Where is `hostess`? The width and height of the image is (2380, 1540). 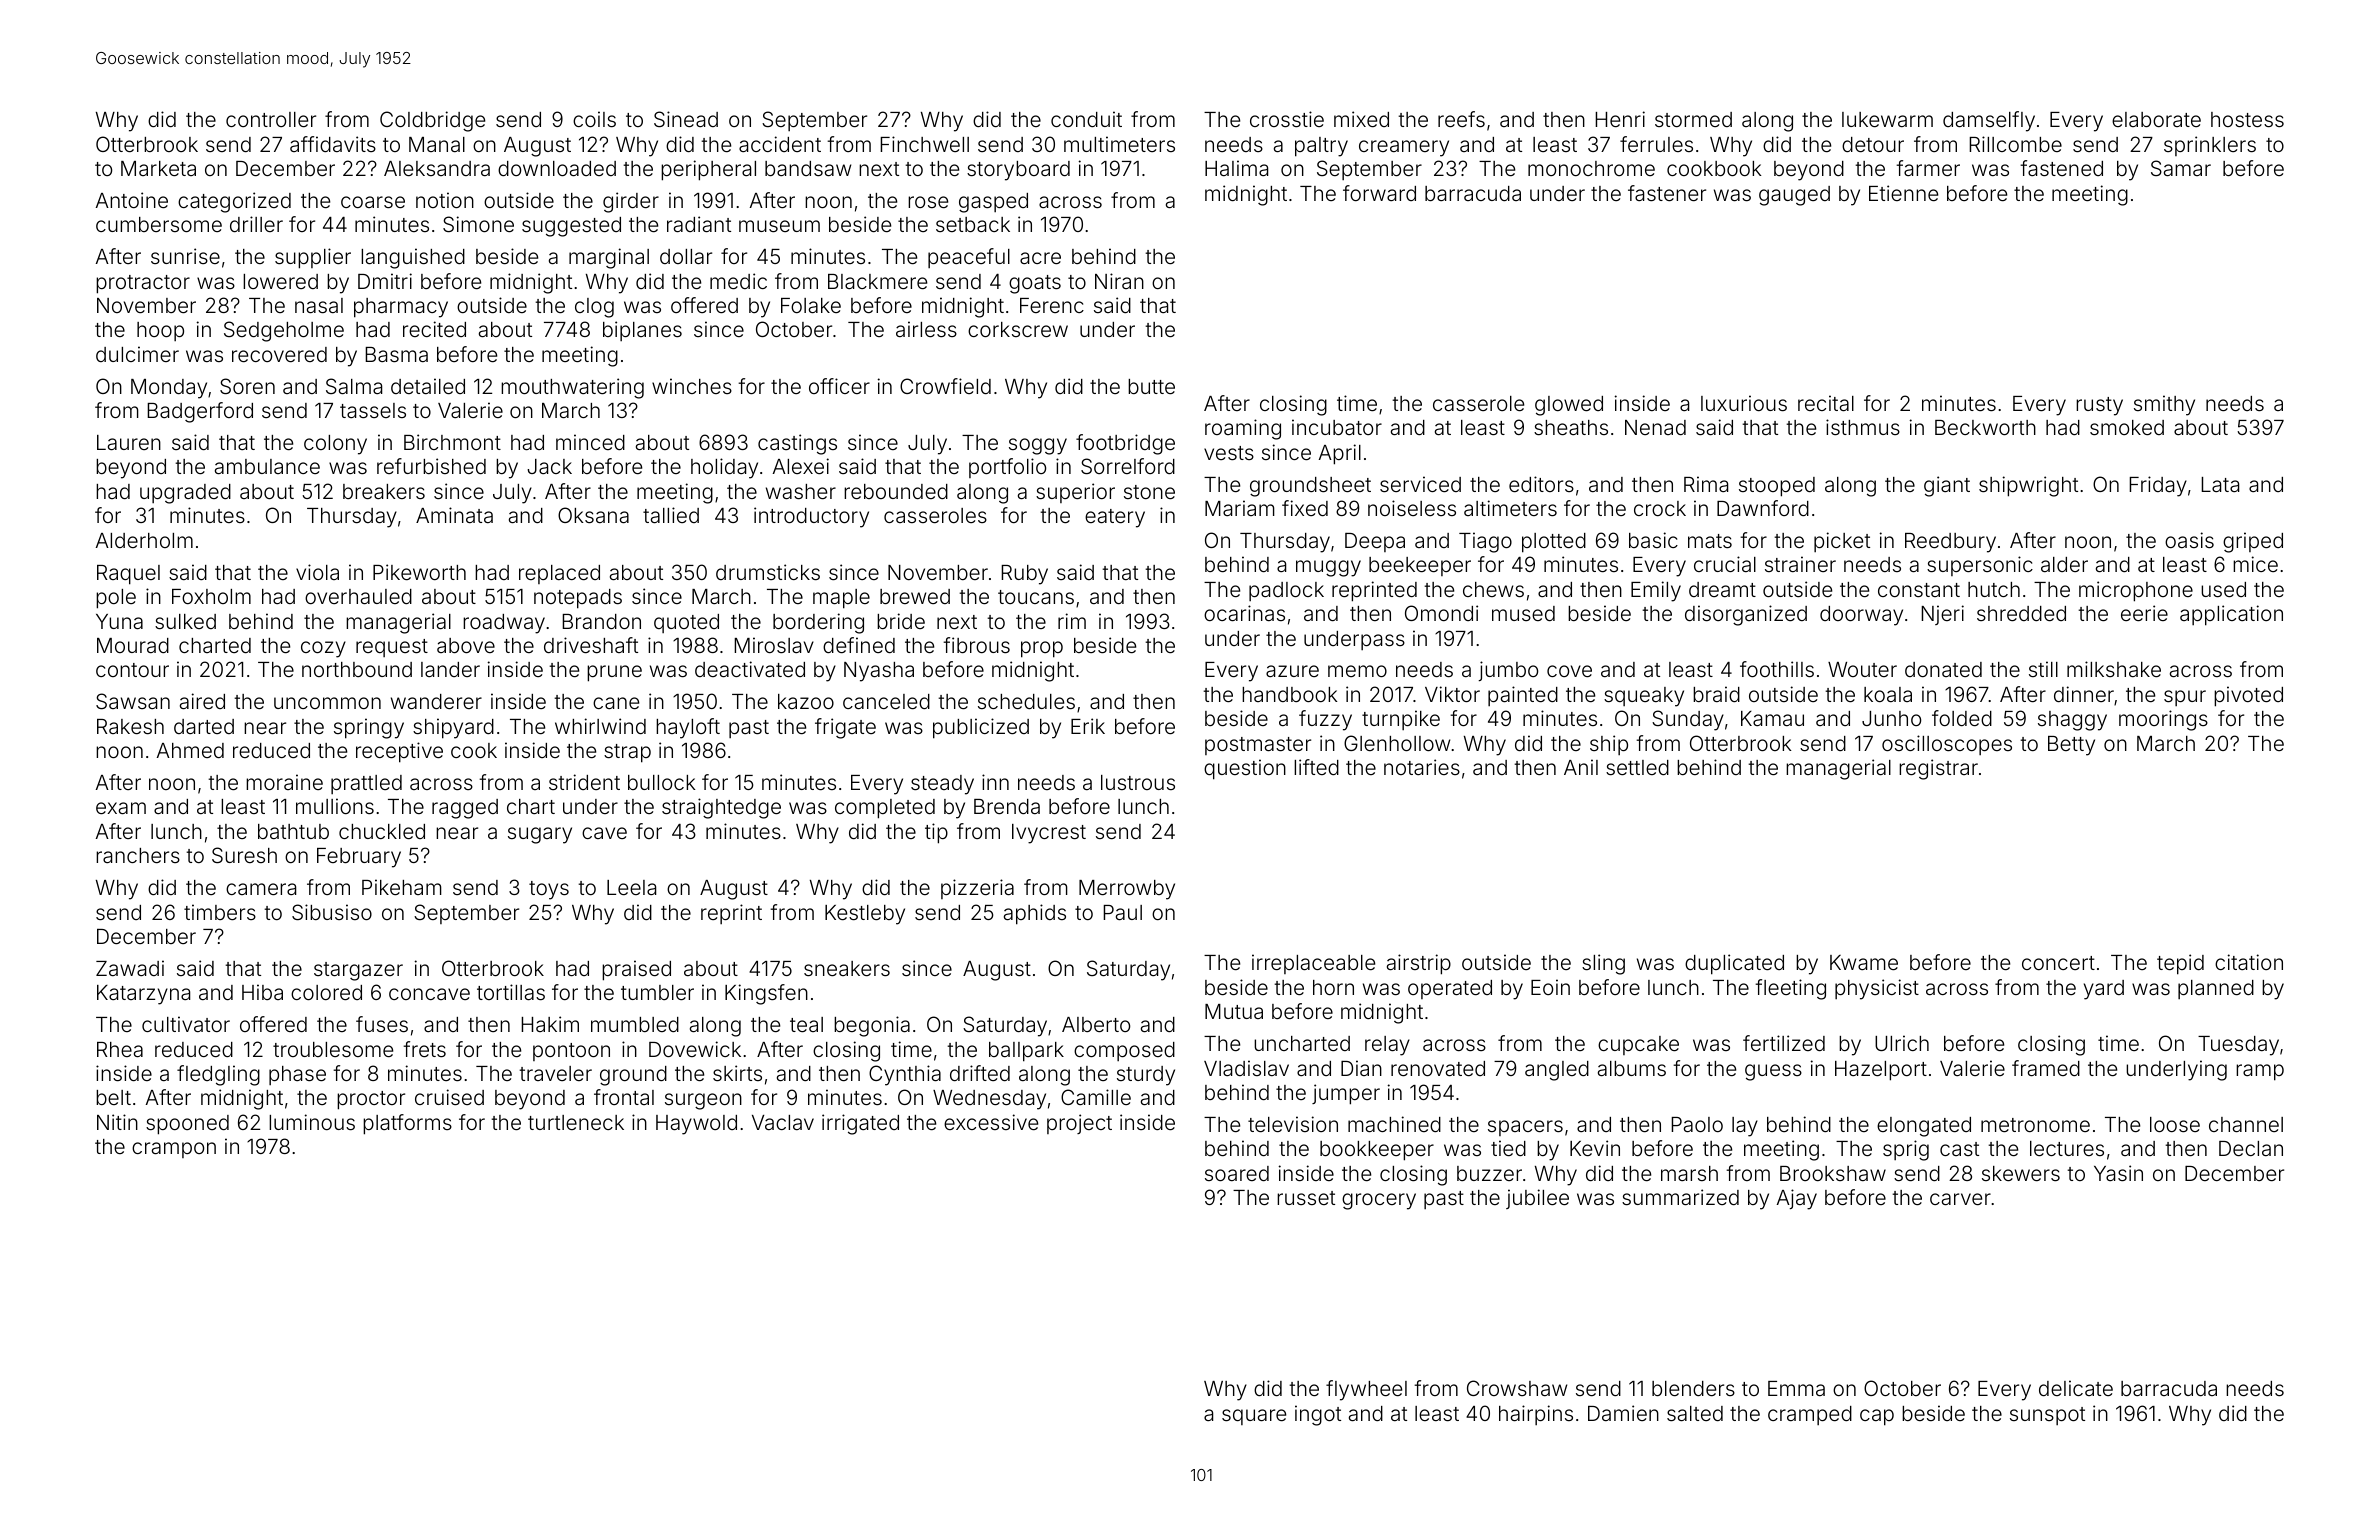 hostess is located at coordinates (2247, 119).
